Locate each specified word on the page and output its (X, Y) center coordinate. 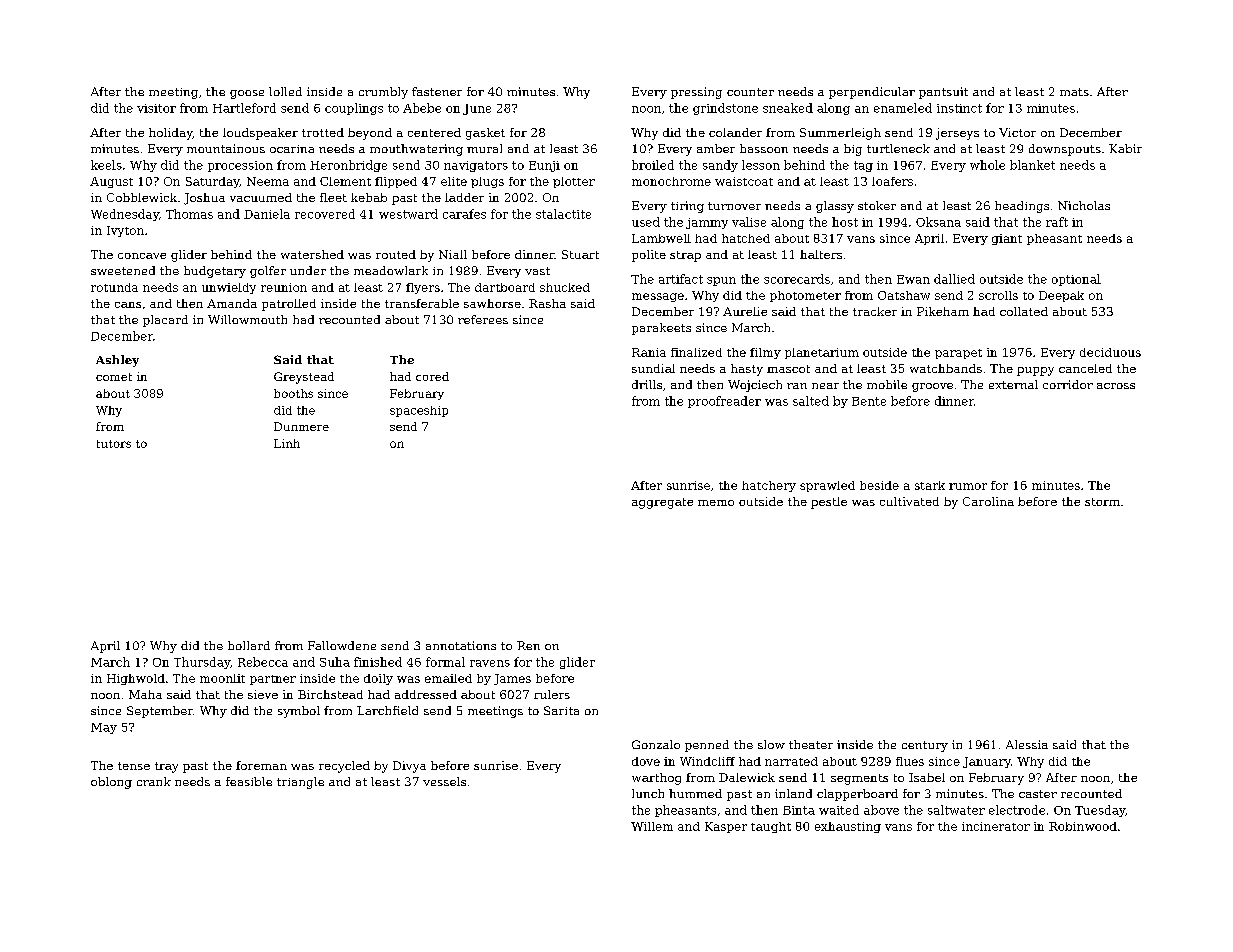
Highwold (136, 679)
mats (1074, 92)
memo (716, 503)
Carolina (988, 501)
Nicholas (1084, 205)
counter (750, 92)
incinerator (996, 826)
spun (721, 281)
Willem (652, 826)
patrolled (289, 305)
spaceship (419, 411)
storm (1102, 502)
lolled (285, 91)
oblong (111, 783)
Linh (287, 443)
